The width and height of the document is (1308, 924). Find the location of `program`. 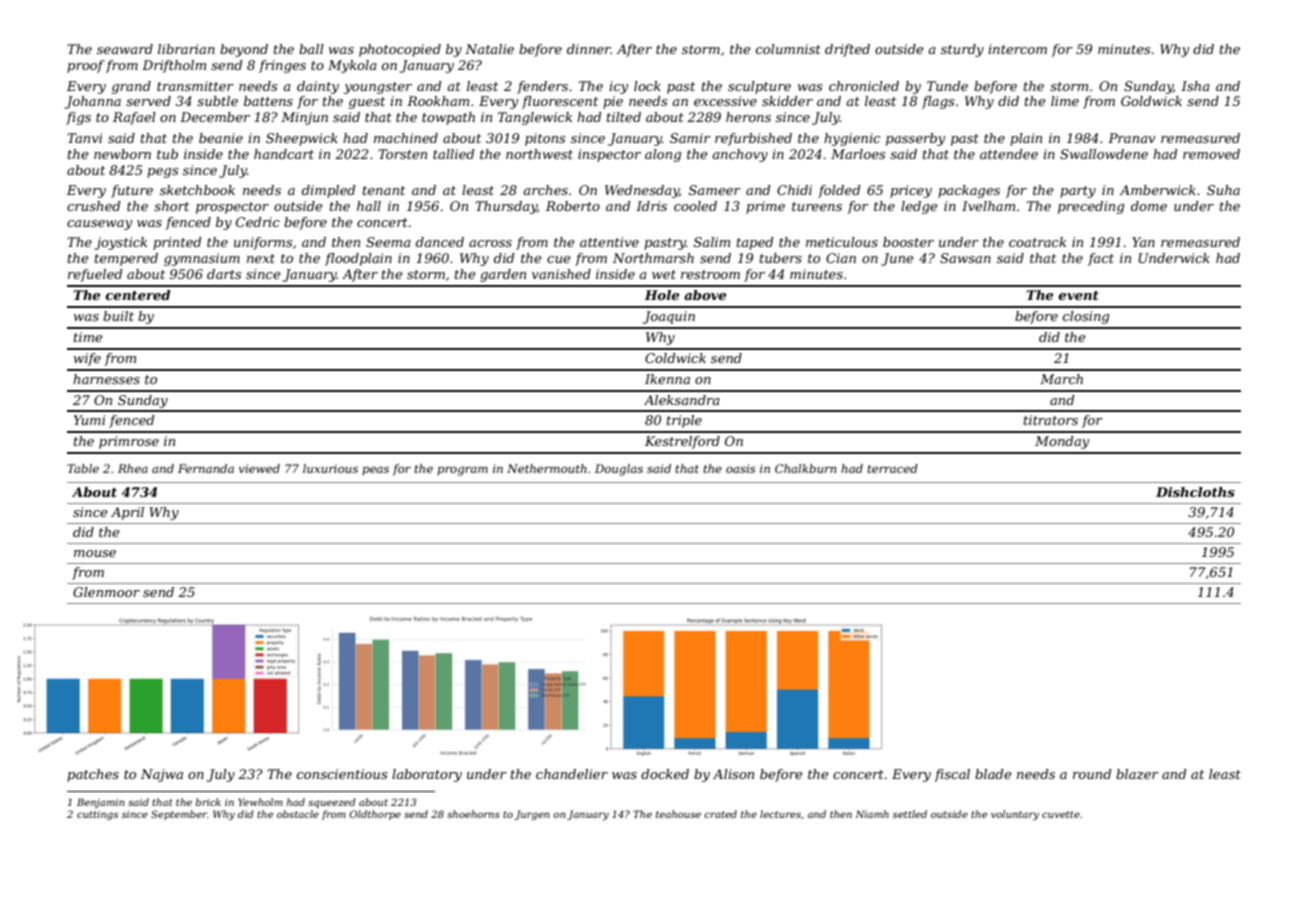

program is located at coordinates (462, 471).
